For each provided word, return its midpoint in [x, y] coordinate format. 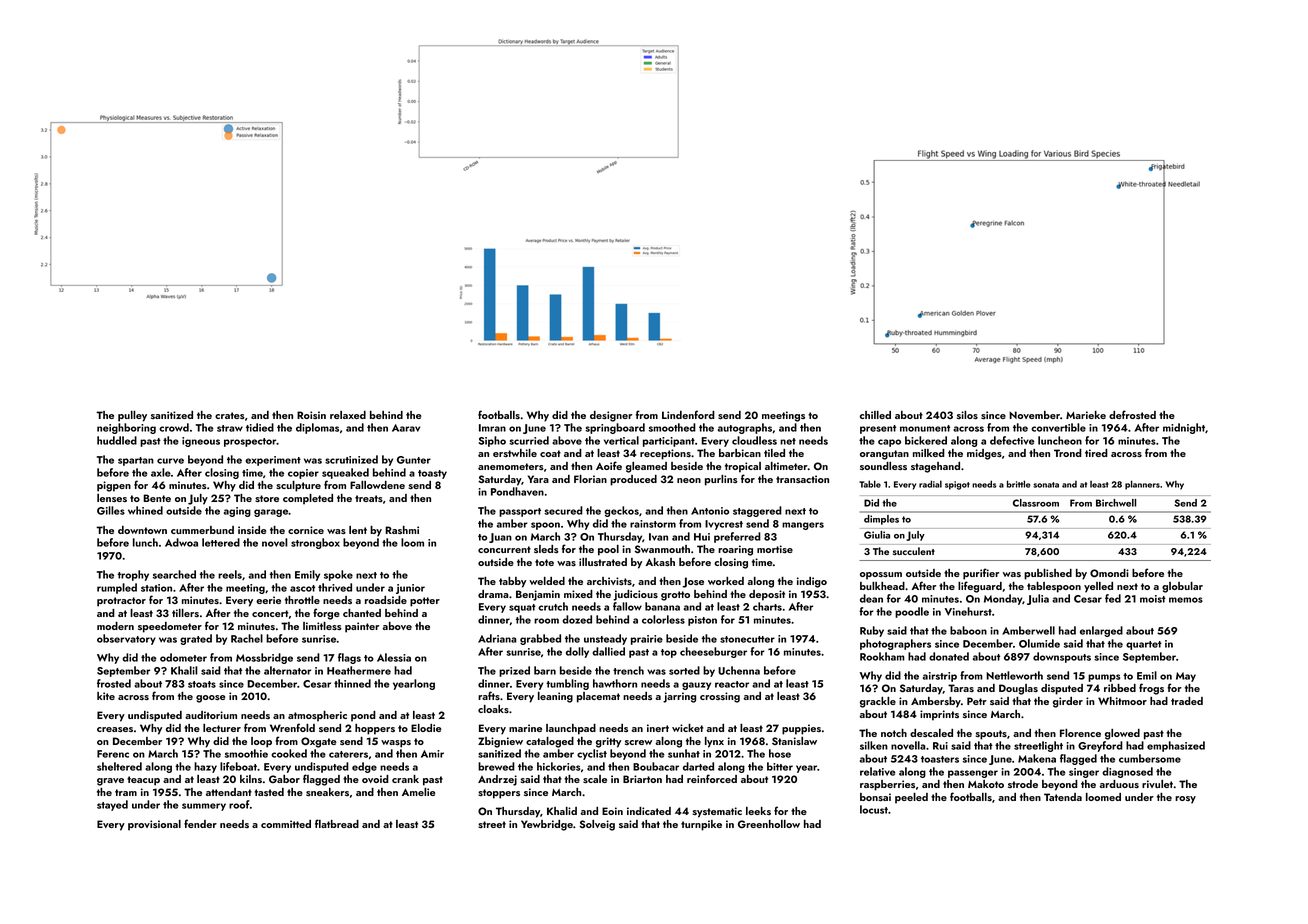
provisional [154, 825]
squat [522, 608]
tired [1096, 453]
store [267, 498]
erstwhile [515, 453]
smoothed [672, 427]
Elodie [426, 728]
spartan [136, 461]
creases [115, 729]
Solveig [597, 825]
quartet [1144, 645]
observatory [126, 639]
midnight [1184, 428]
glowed [1122, 734]
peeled [911, 798]
